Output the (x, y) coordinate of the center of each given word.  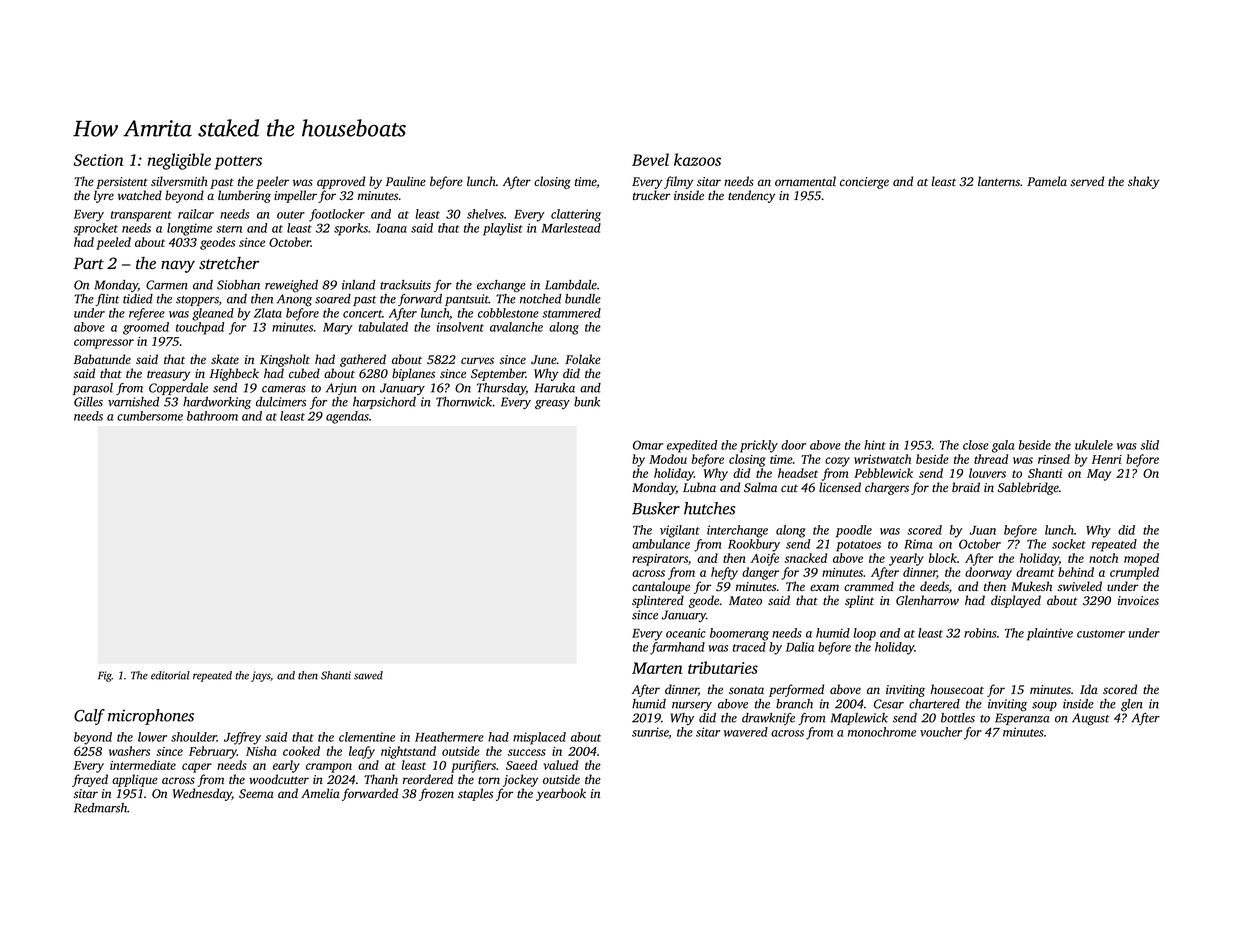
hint (875, 445)
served (1087, 181)
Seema (256, 794)
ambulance (661, 544)
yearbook (561, 794)
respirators (660, 560)
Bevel (650, 159)
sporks (351, 229)
